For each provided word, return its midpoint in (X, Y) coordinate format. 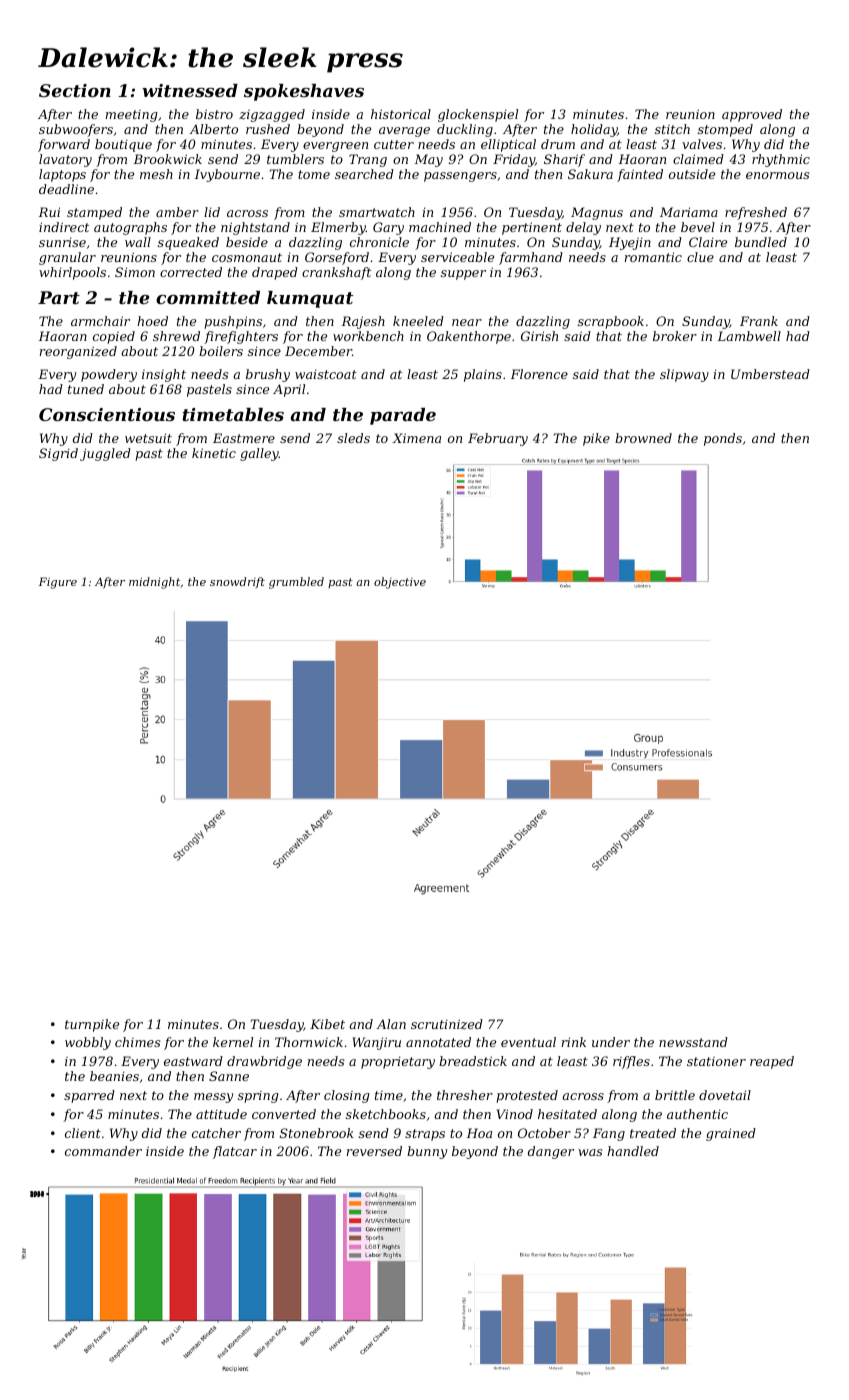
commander (103, 1151)
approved (752, 115)
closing (347, 1096)
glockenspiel (478, 115)
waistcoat (326, 374)
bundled (761, 242)
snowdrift (237, 582)
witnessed (190, 90)
